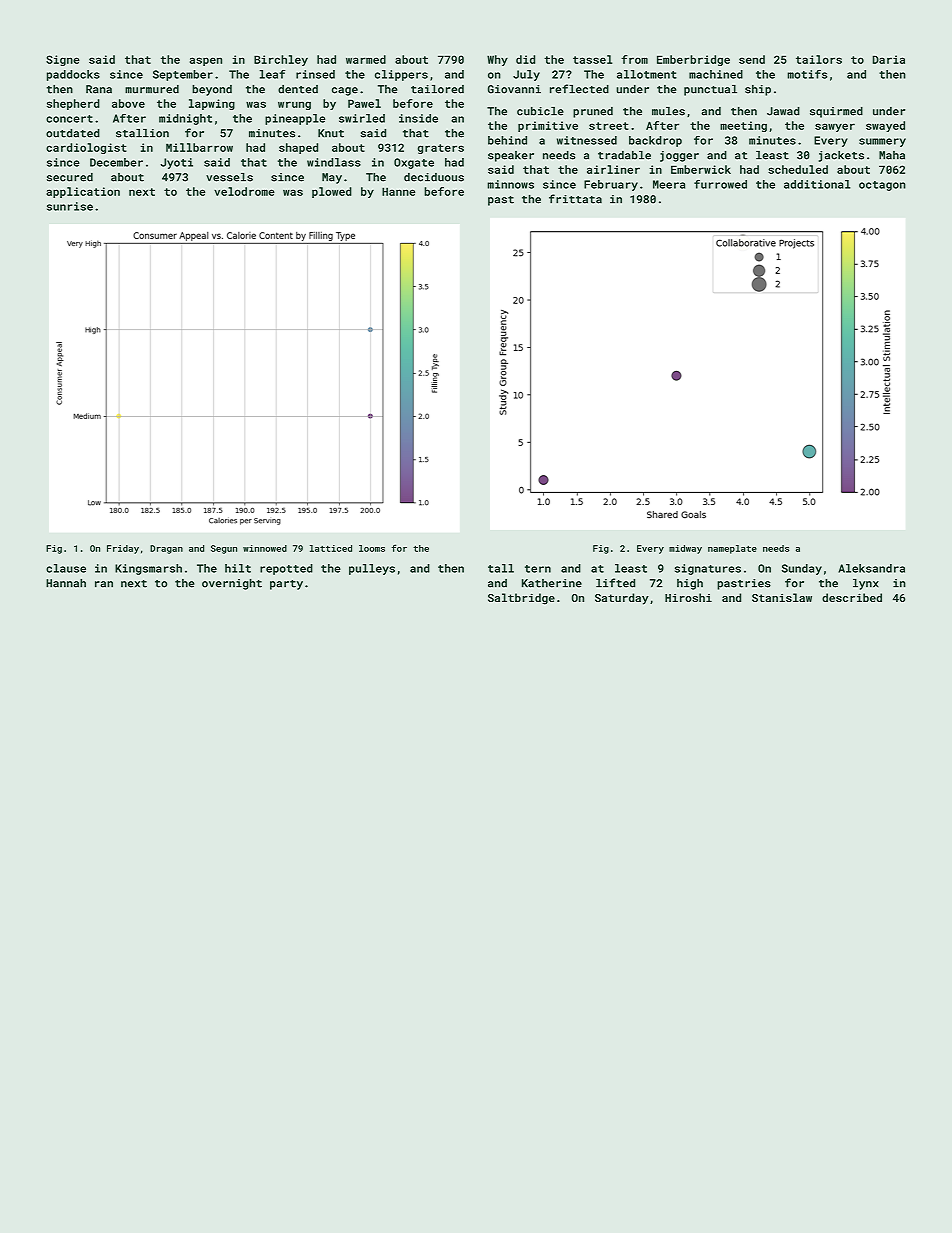 The height and width of the screenshot is (1233, 952). What do you see at coordinates (889, 59) in the screenshot?
I see `Daria` at bounding box center [889, 59].
